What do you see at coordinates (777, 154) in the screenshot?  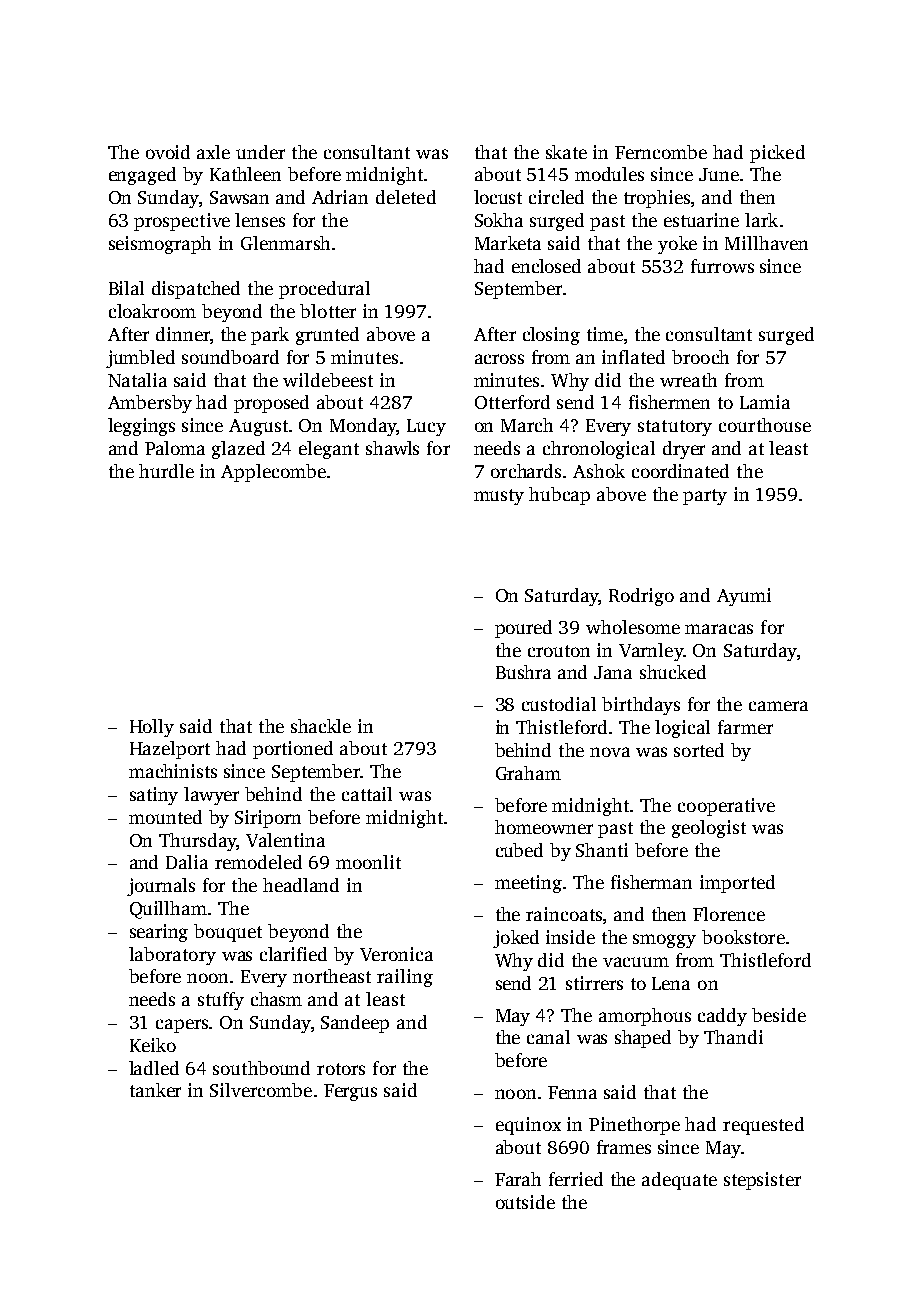 I see `picked` at bounding box center [777, 154].
